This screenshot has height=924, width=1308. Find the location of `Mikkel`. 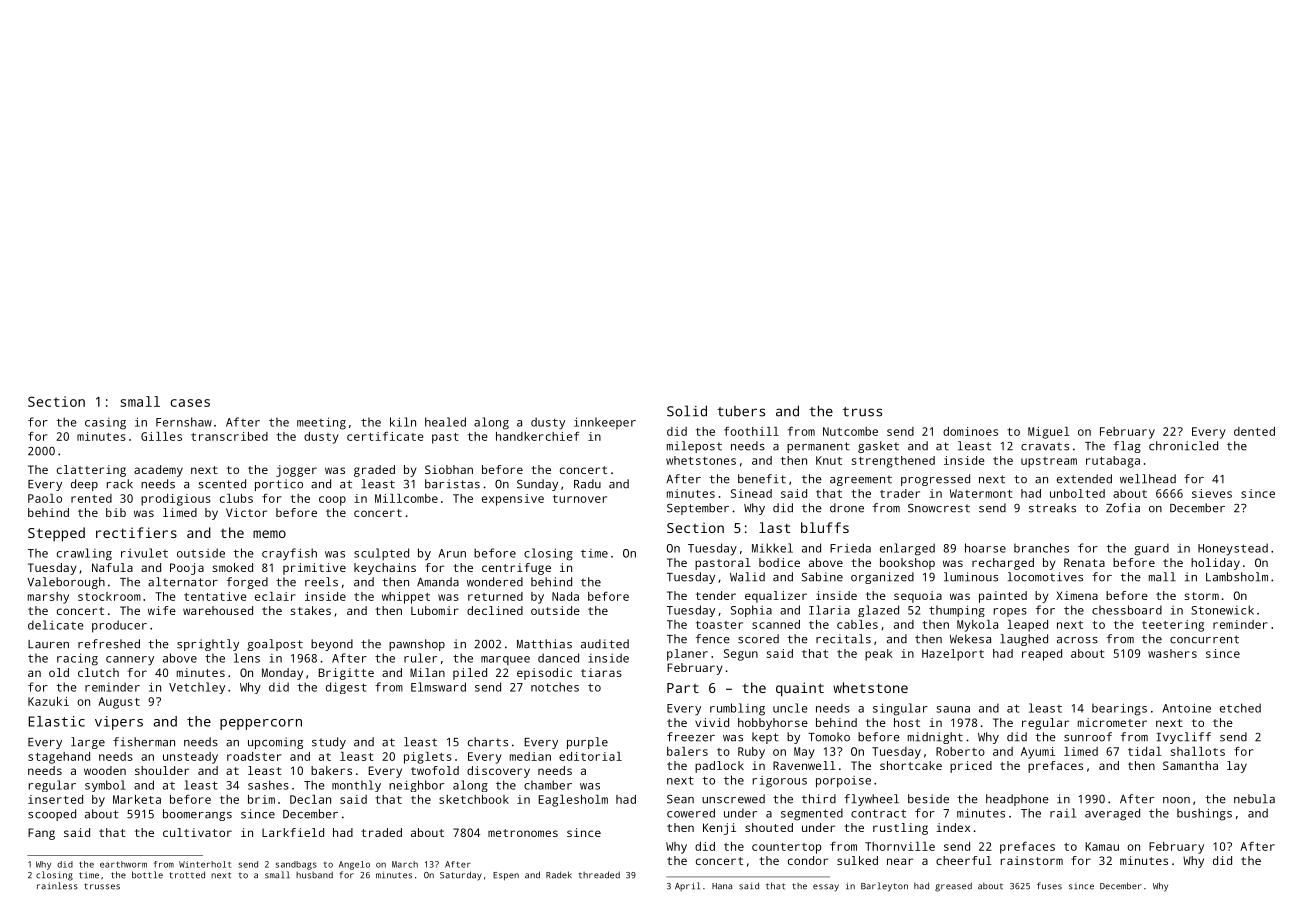

Mikkel is located at coordinates (772, 548).
